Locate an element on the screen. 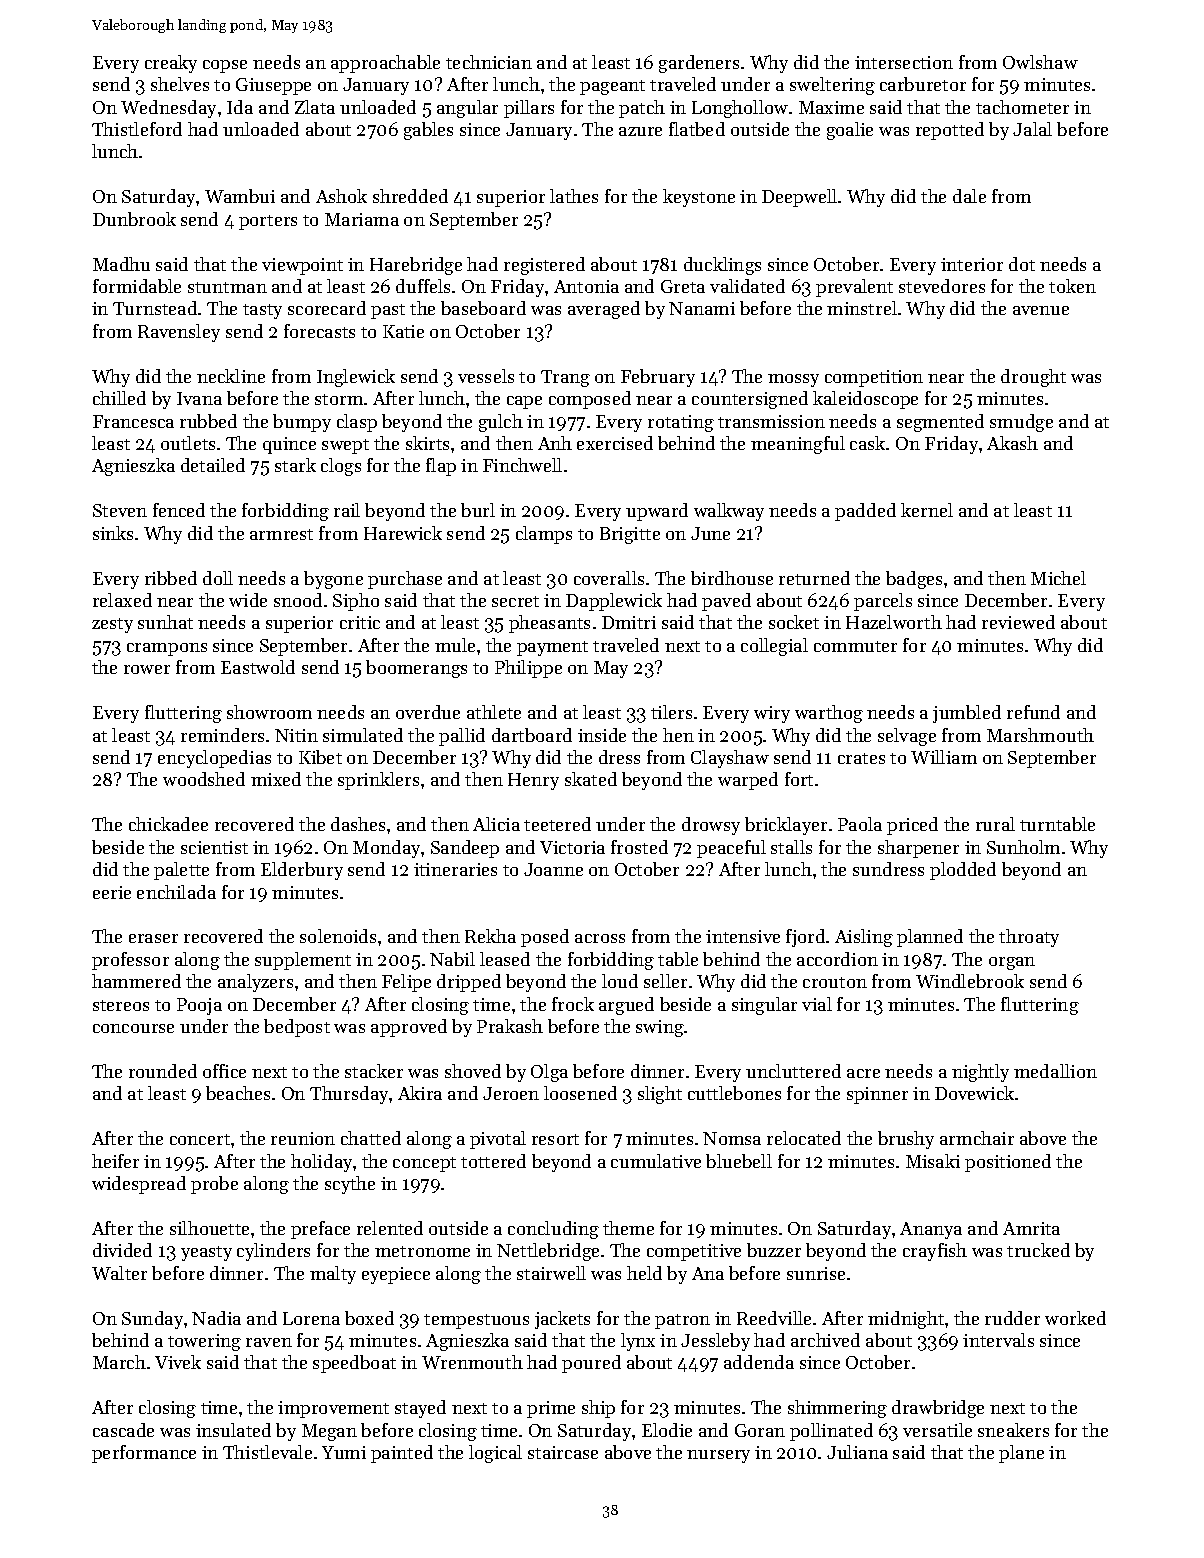  heifer is located at coordinates (115, 1161).
